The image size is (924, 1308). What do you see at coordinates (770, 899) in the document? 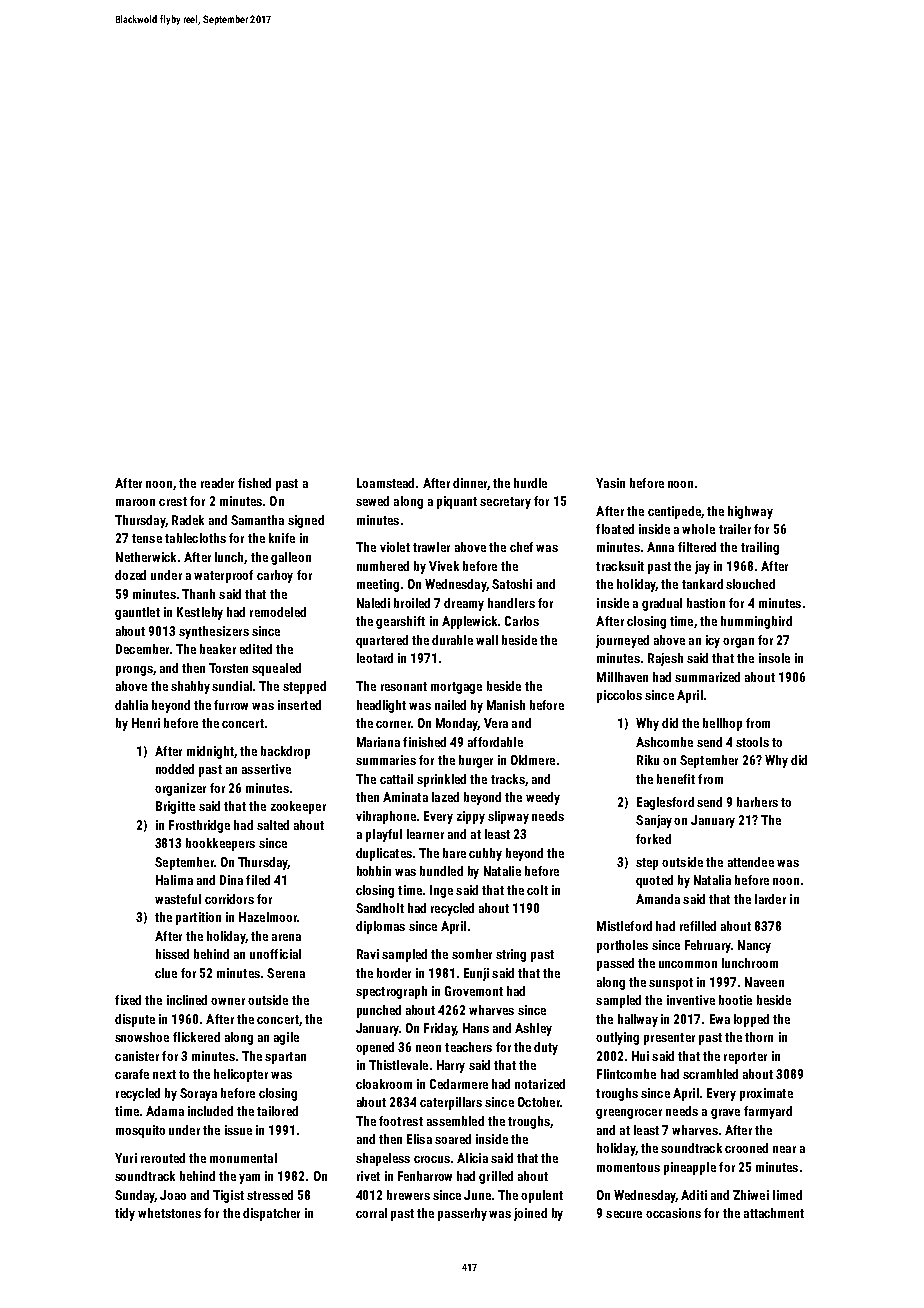
I see `larder` at bounding box center [770, 899].
